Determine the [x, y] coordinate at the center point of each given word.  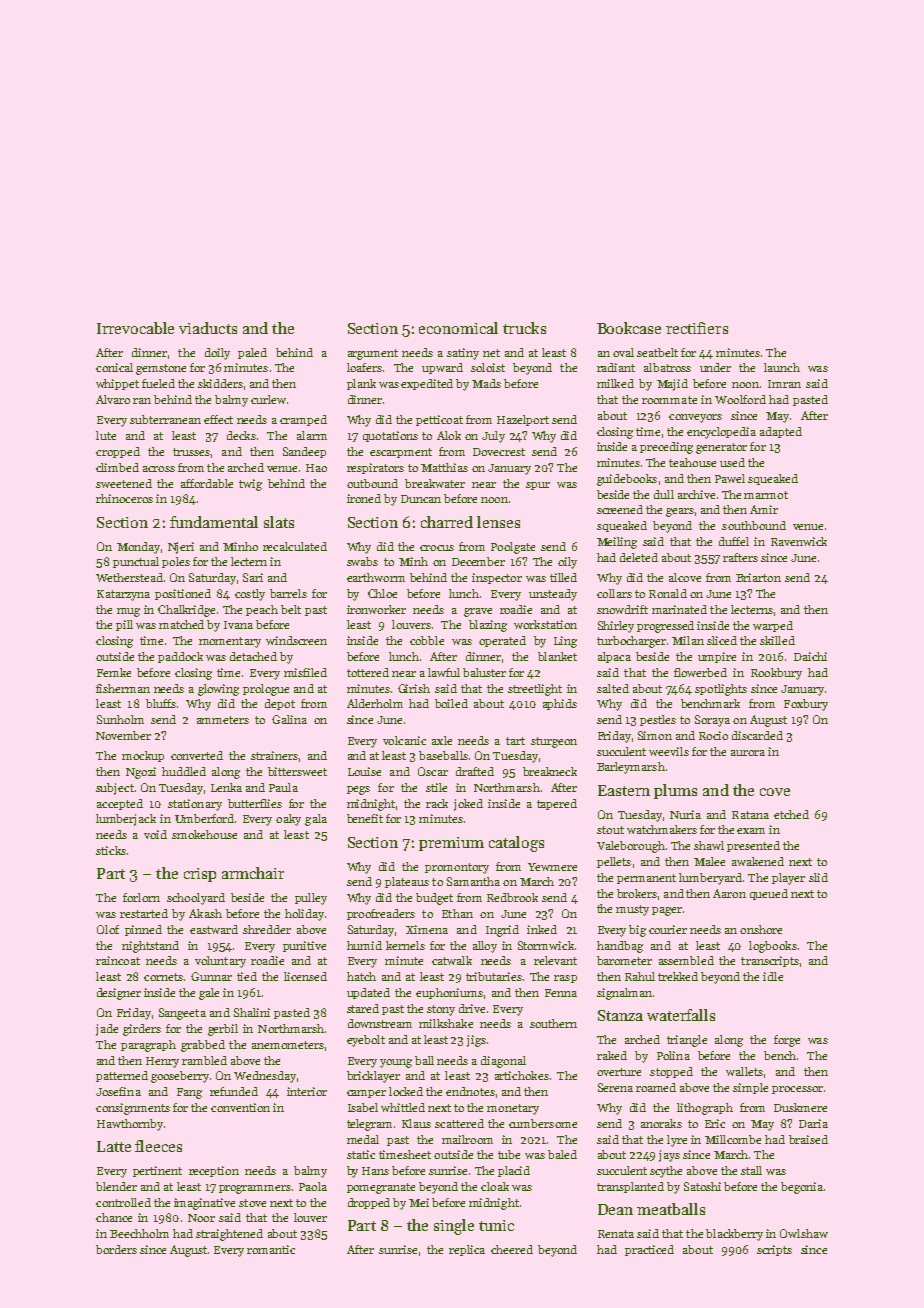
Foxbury [806, 705]
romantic [271, 1249]
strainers [274, 755]
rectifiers [697, 328]
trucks [524, 328]
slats [279, 522]
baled [562, 1154]
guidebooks [627, 480]
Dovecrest [499, 452]
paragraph [148, 1046]
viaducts [208, 328]
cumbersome [543, 1123]
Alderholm [375, 703]
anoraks [661, 1123]
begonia [802, 1188]
